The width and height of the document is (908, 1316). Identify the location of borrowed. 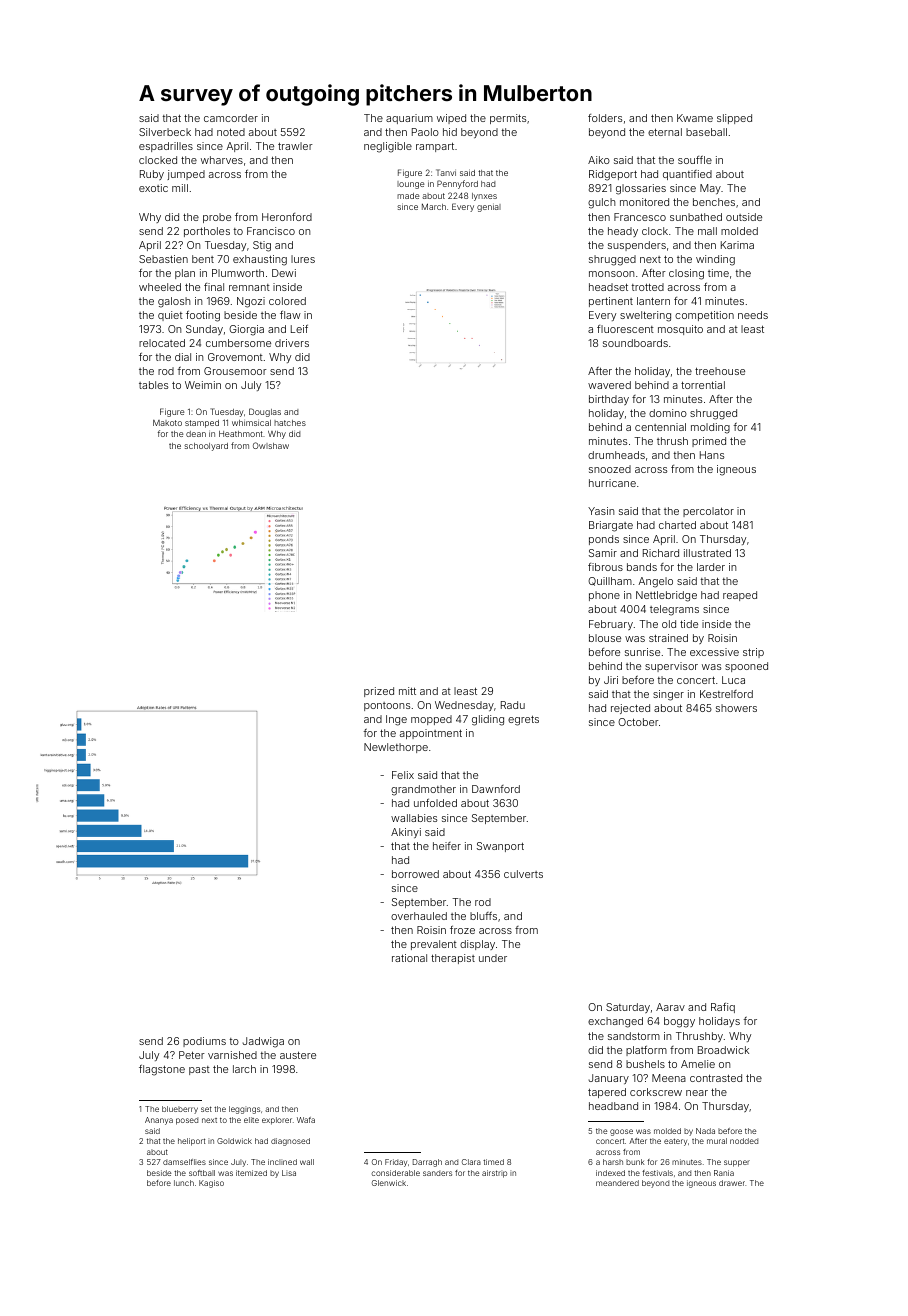
(415, 874).
